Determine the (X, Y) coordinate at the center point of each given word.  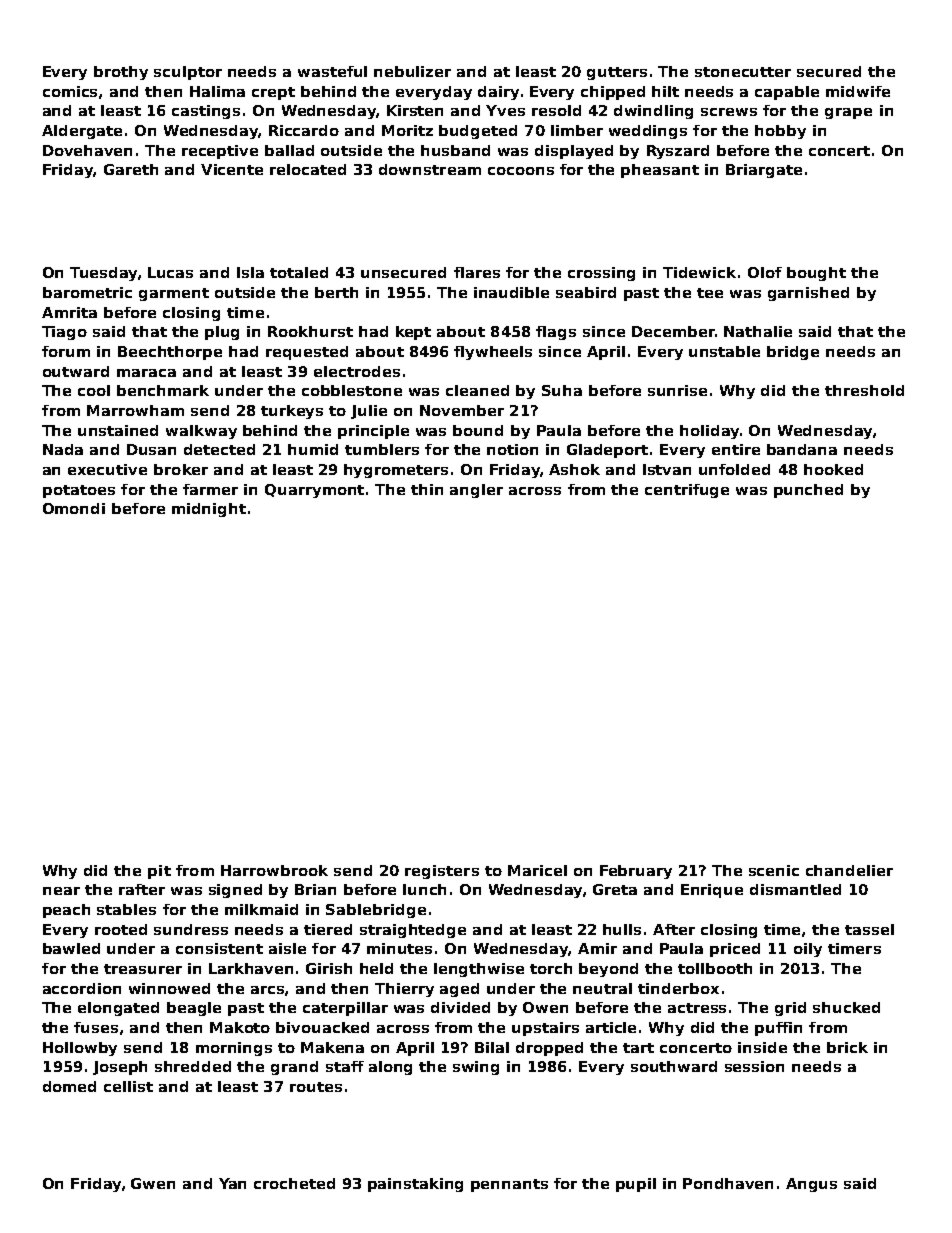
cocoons (521, 171)
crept (273, 93)
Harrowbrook (274, 870)
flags (556, 333)
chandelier (849, 870)
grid (790, 1009)
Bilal (492, 1047)
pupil (636, 1185)
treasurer (143, 969)
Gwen (153, 1183)
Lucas (170, 272)
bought (816, 274)
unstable (724, 351)
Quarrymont (314, 491)
